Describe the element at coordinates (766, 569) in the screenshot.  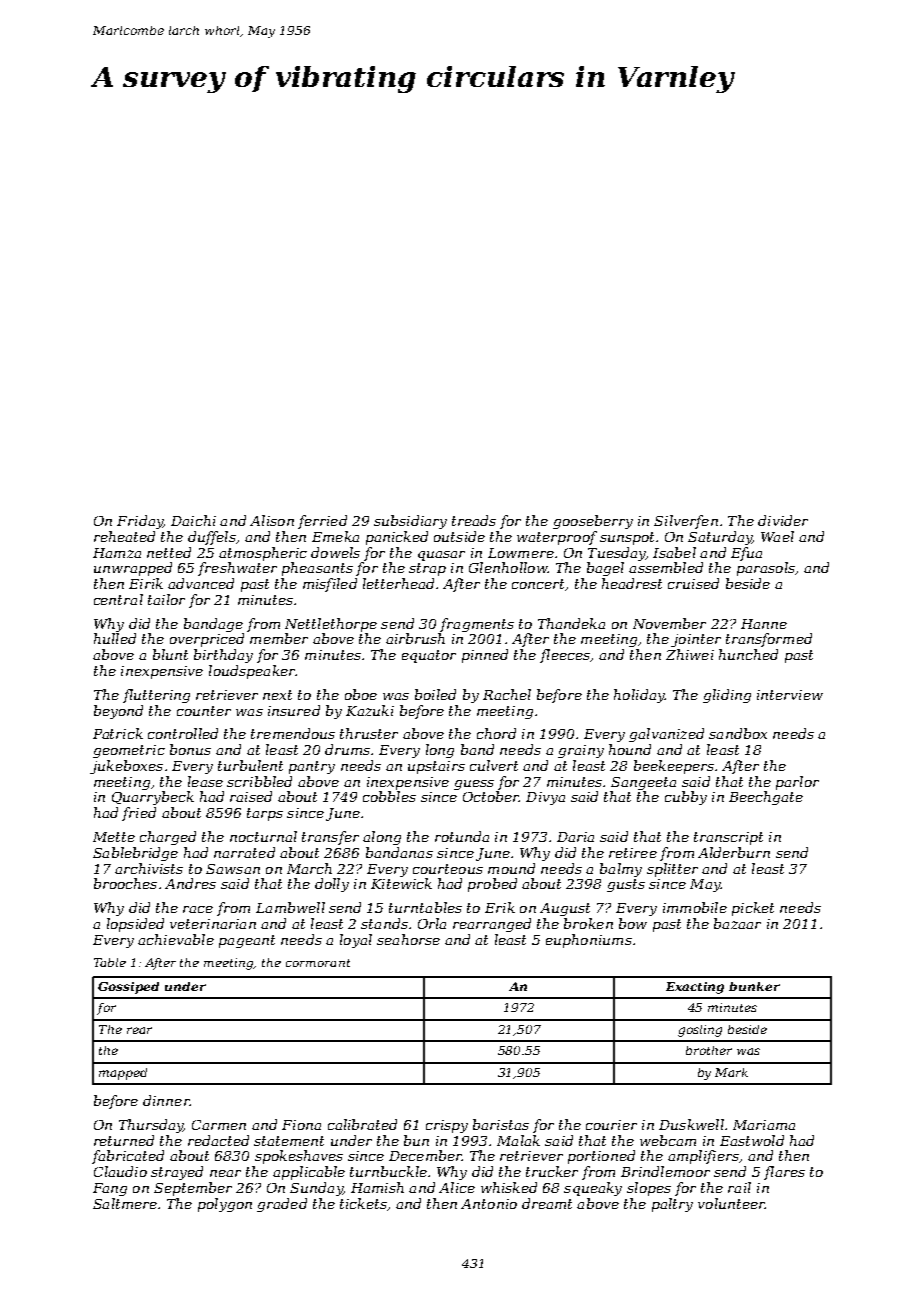
I see `parasols` at that location.
